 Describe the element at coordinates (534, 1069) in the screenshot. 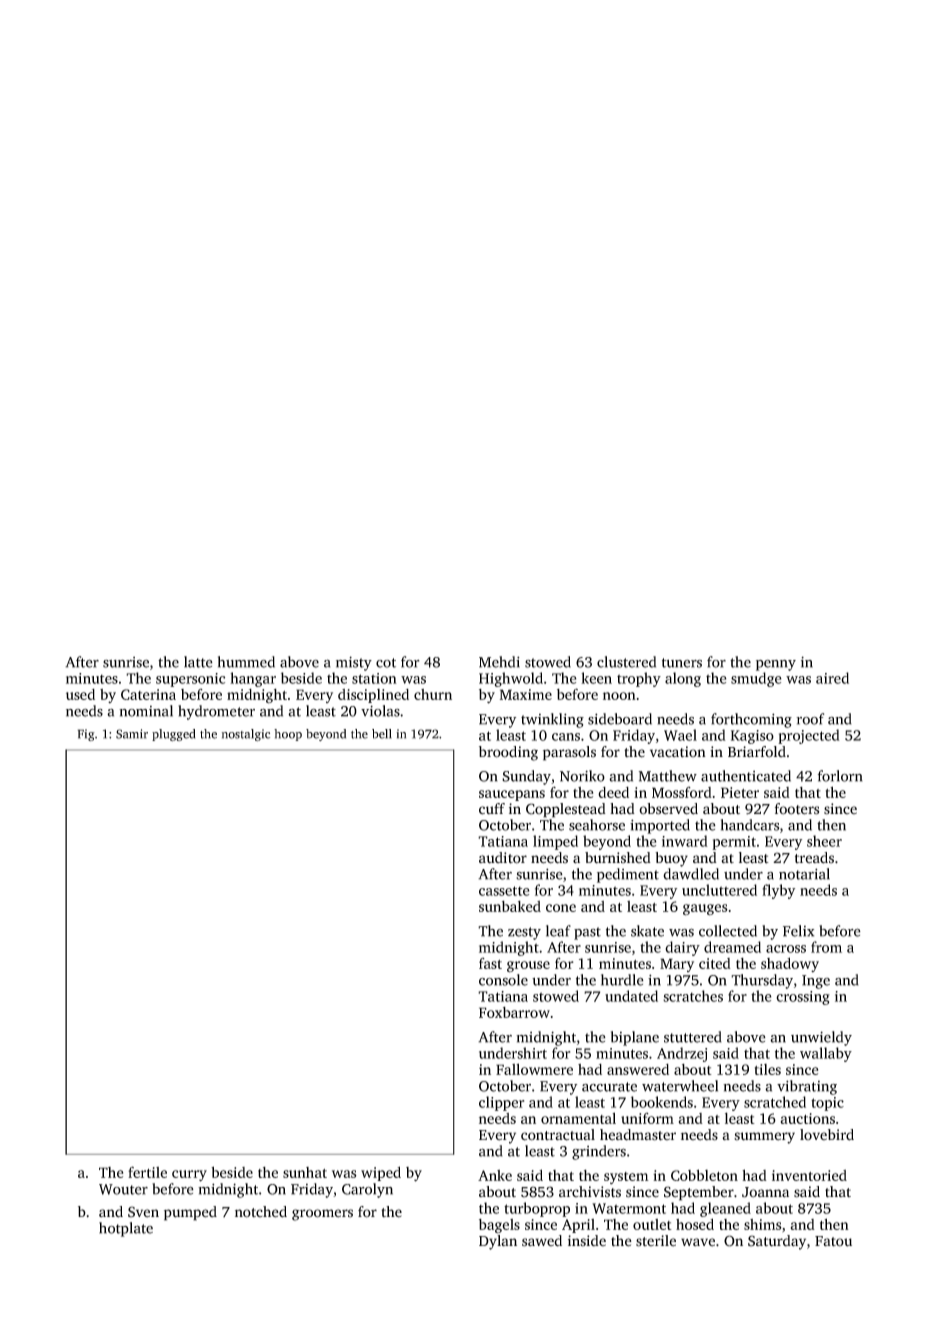

I see `Fallowmere` at that location.
